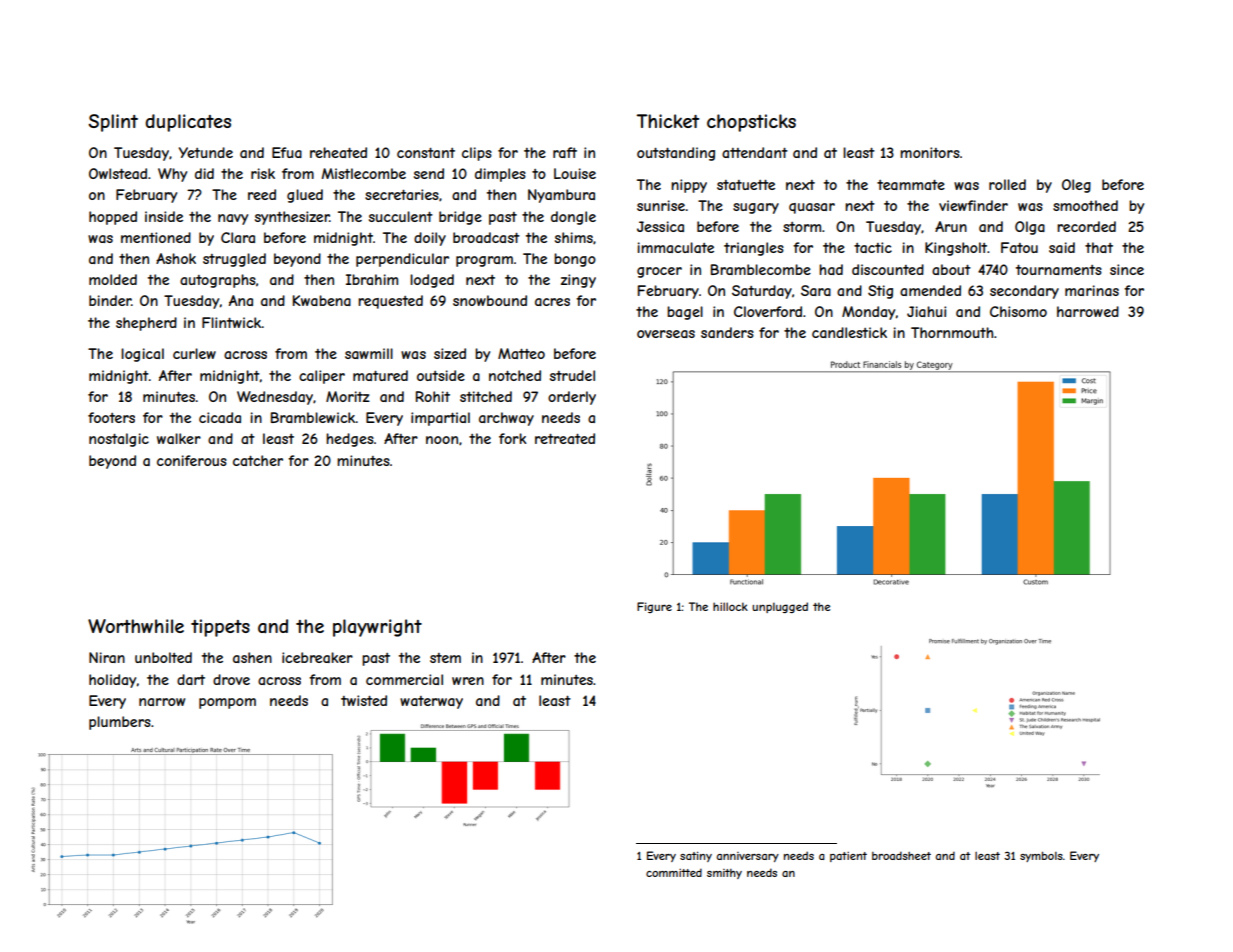 The width and height of the screenshot is (1233, 952). I want to click on plumbers, so click(120, 723).
